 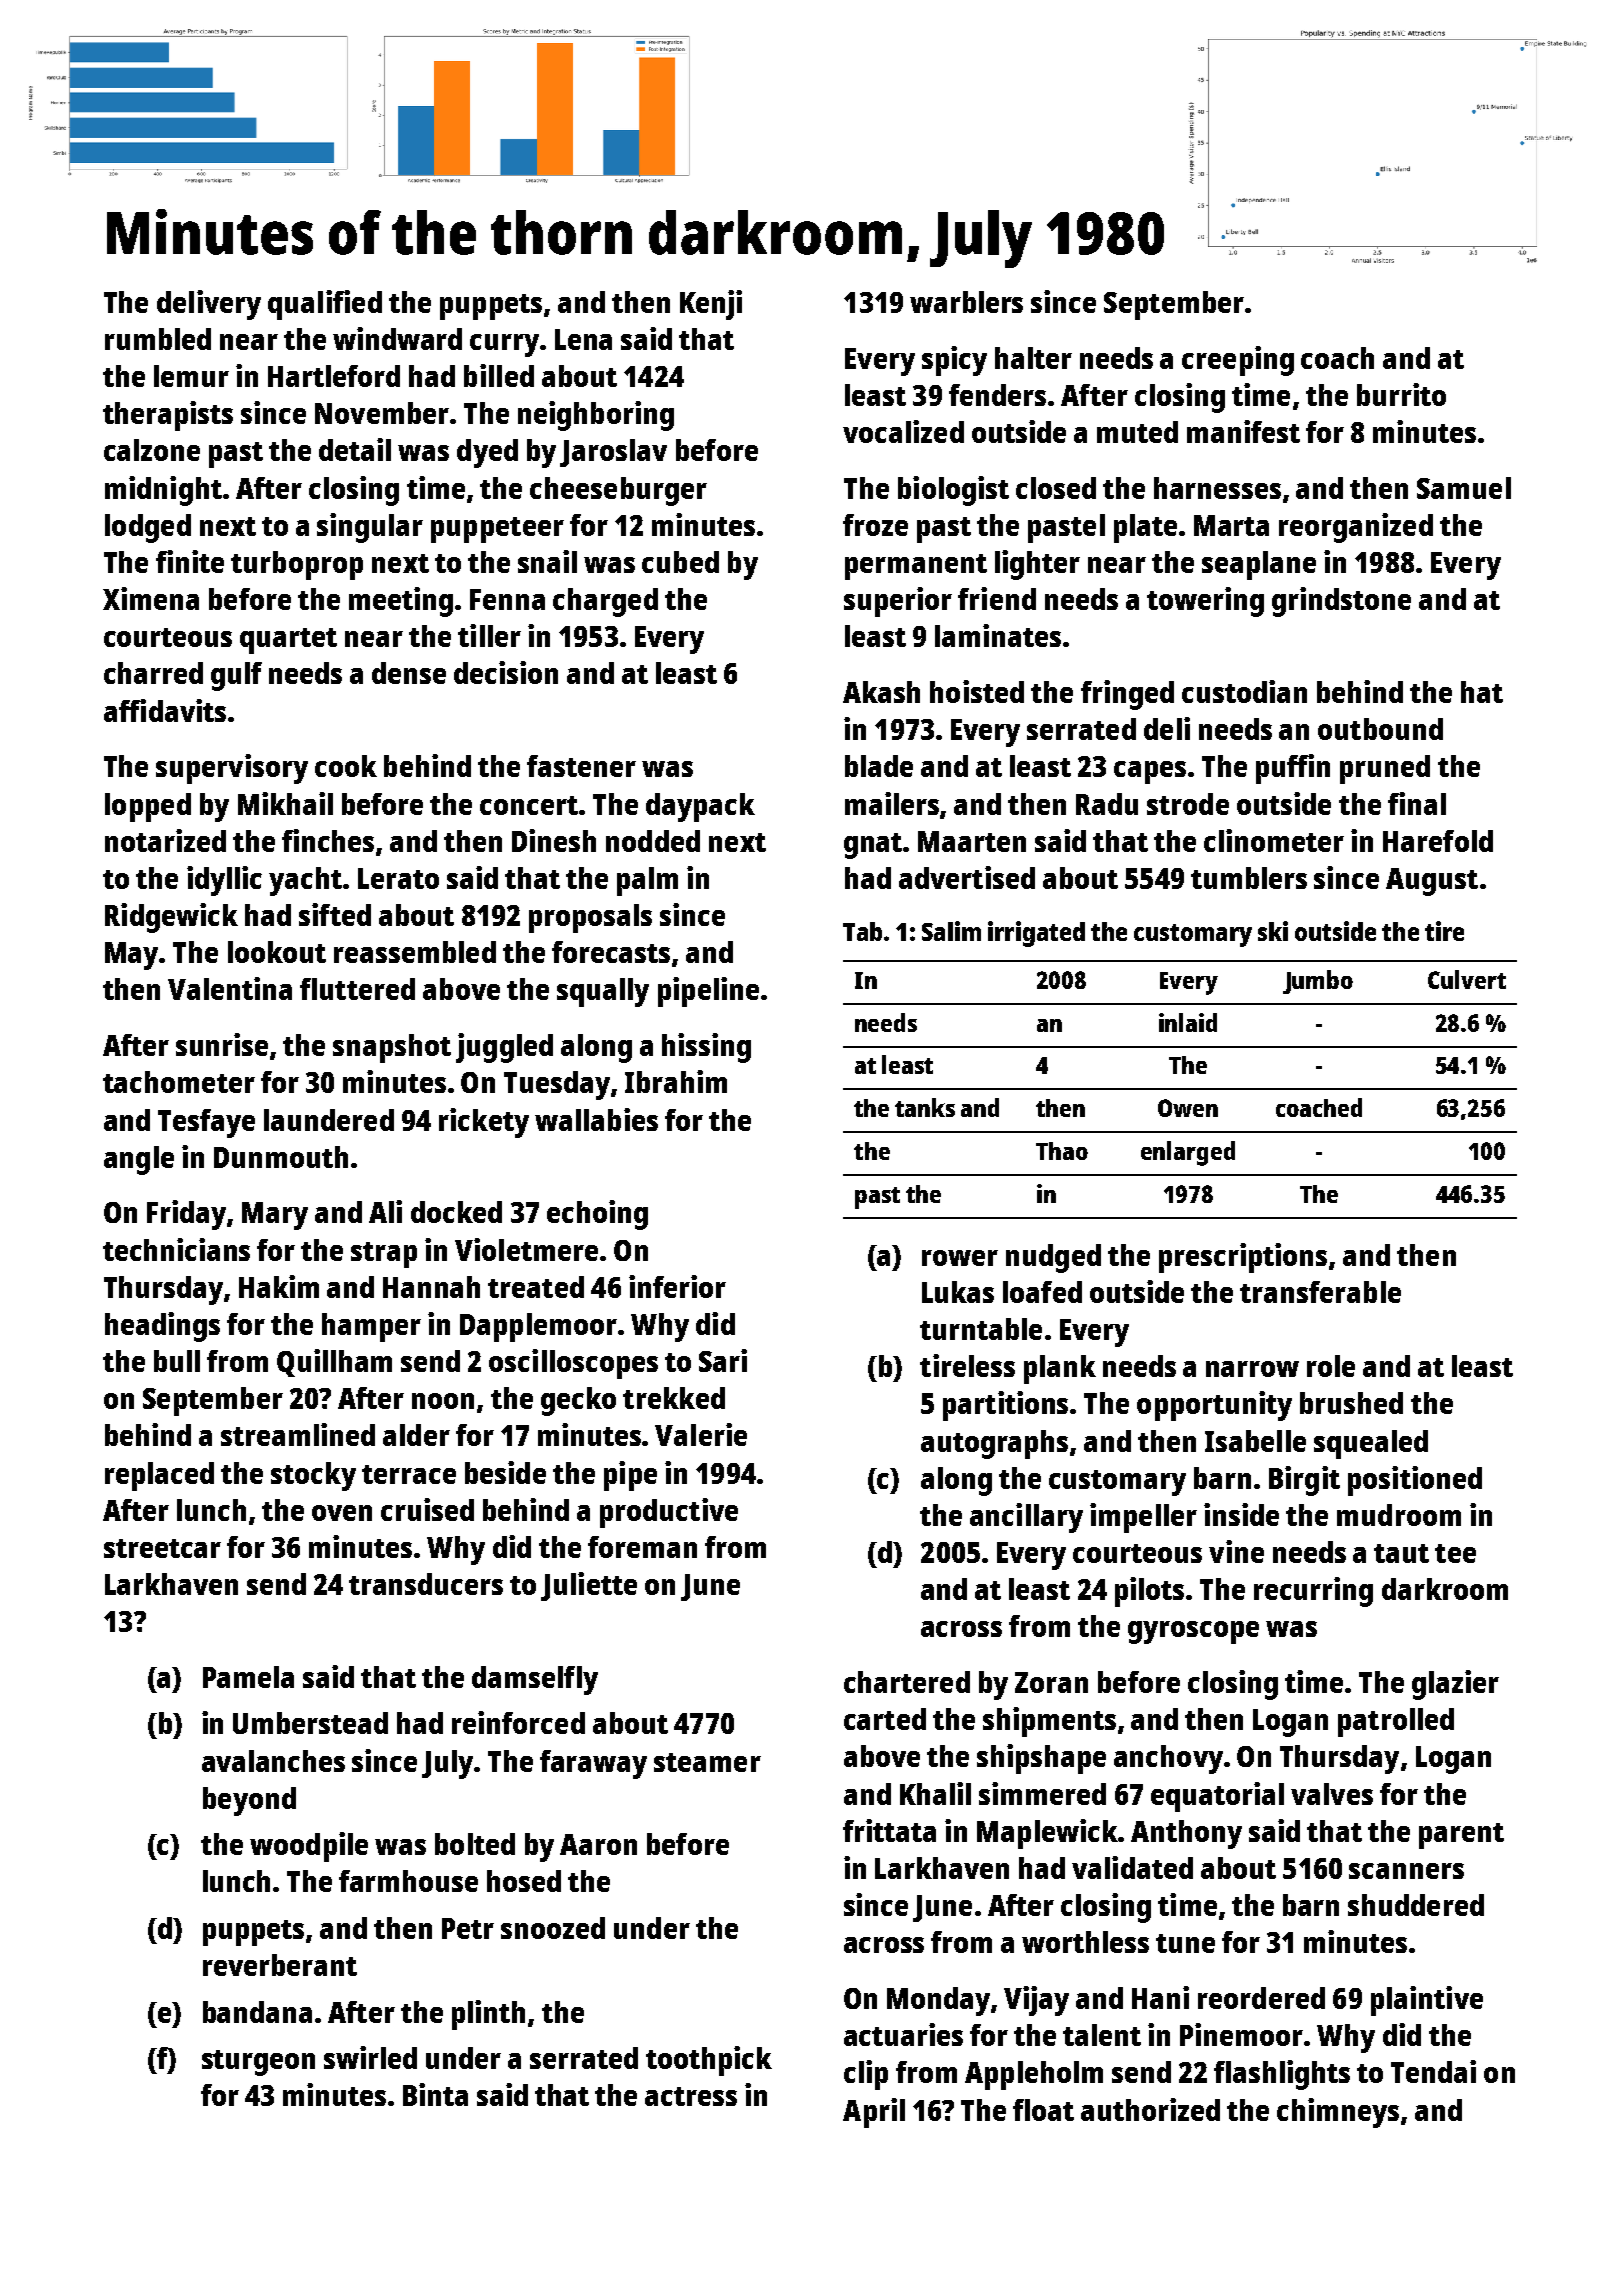 What do you see at coordinates (435, 2094) in the screenshot?
I see `Binta` at bounding box center [435, 2094].
